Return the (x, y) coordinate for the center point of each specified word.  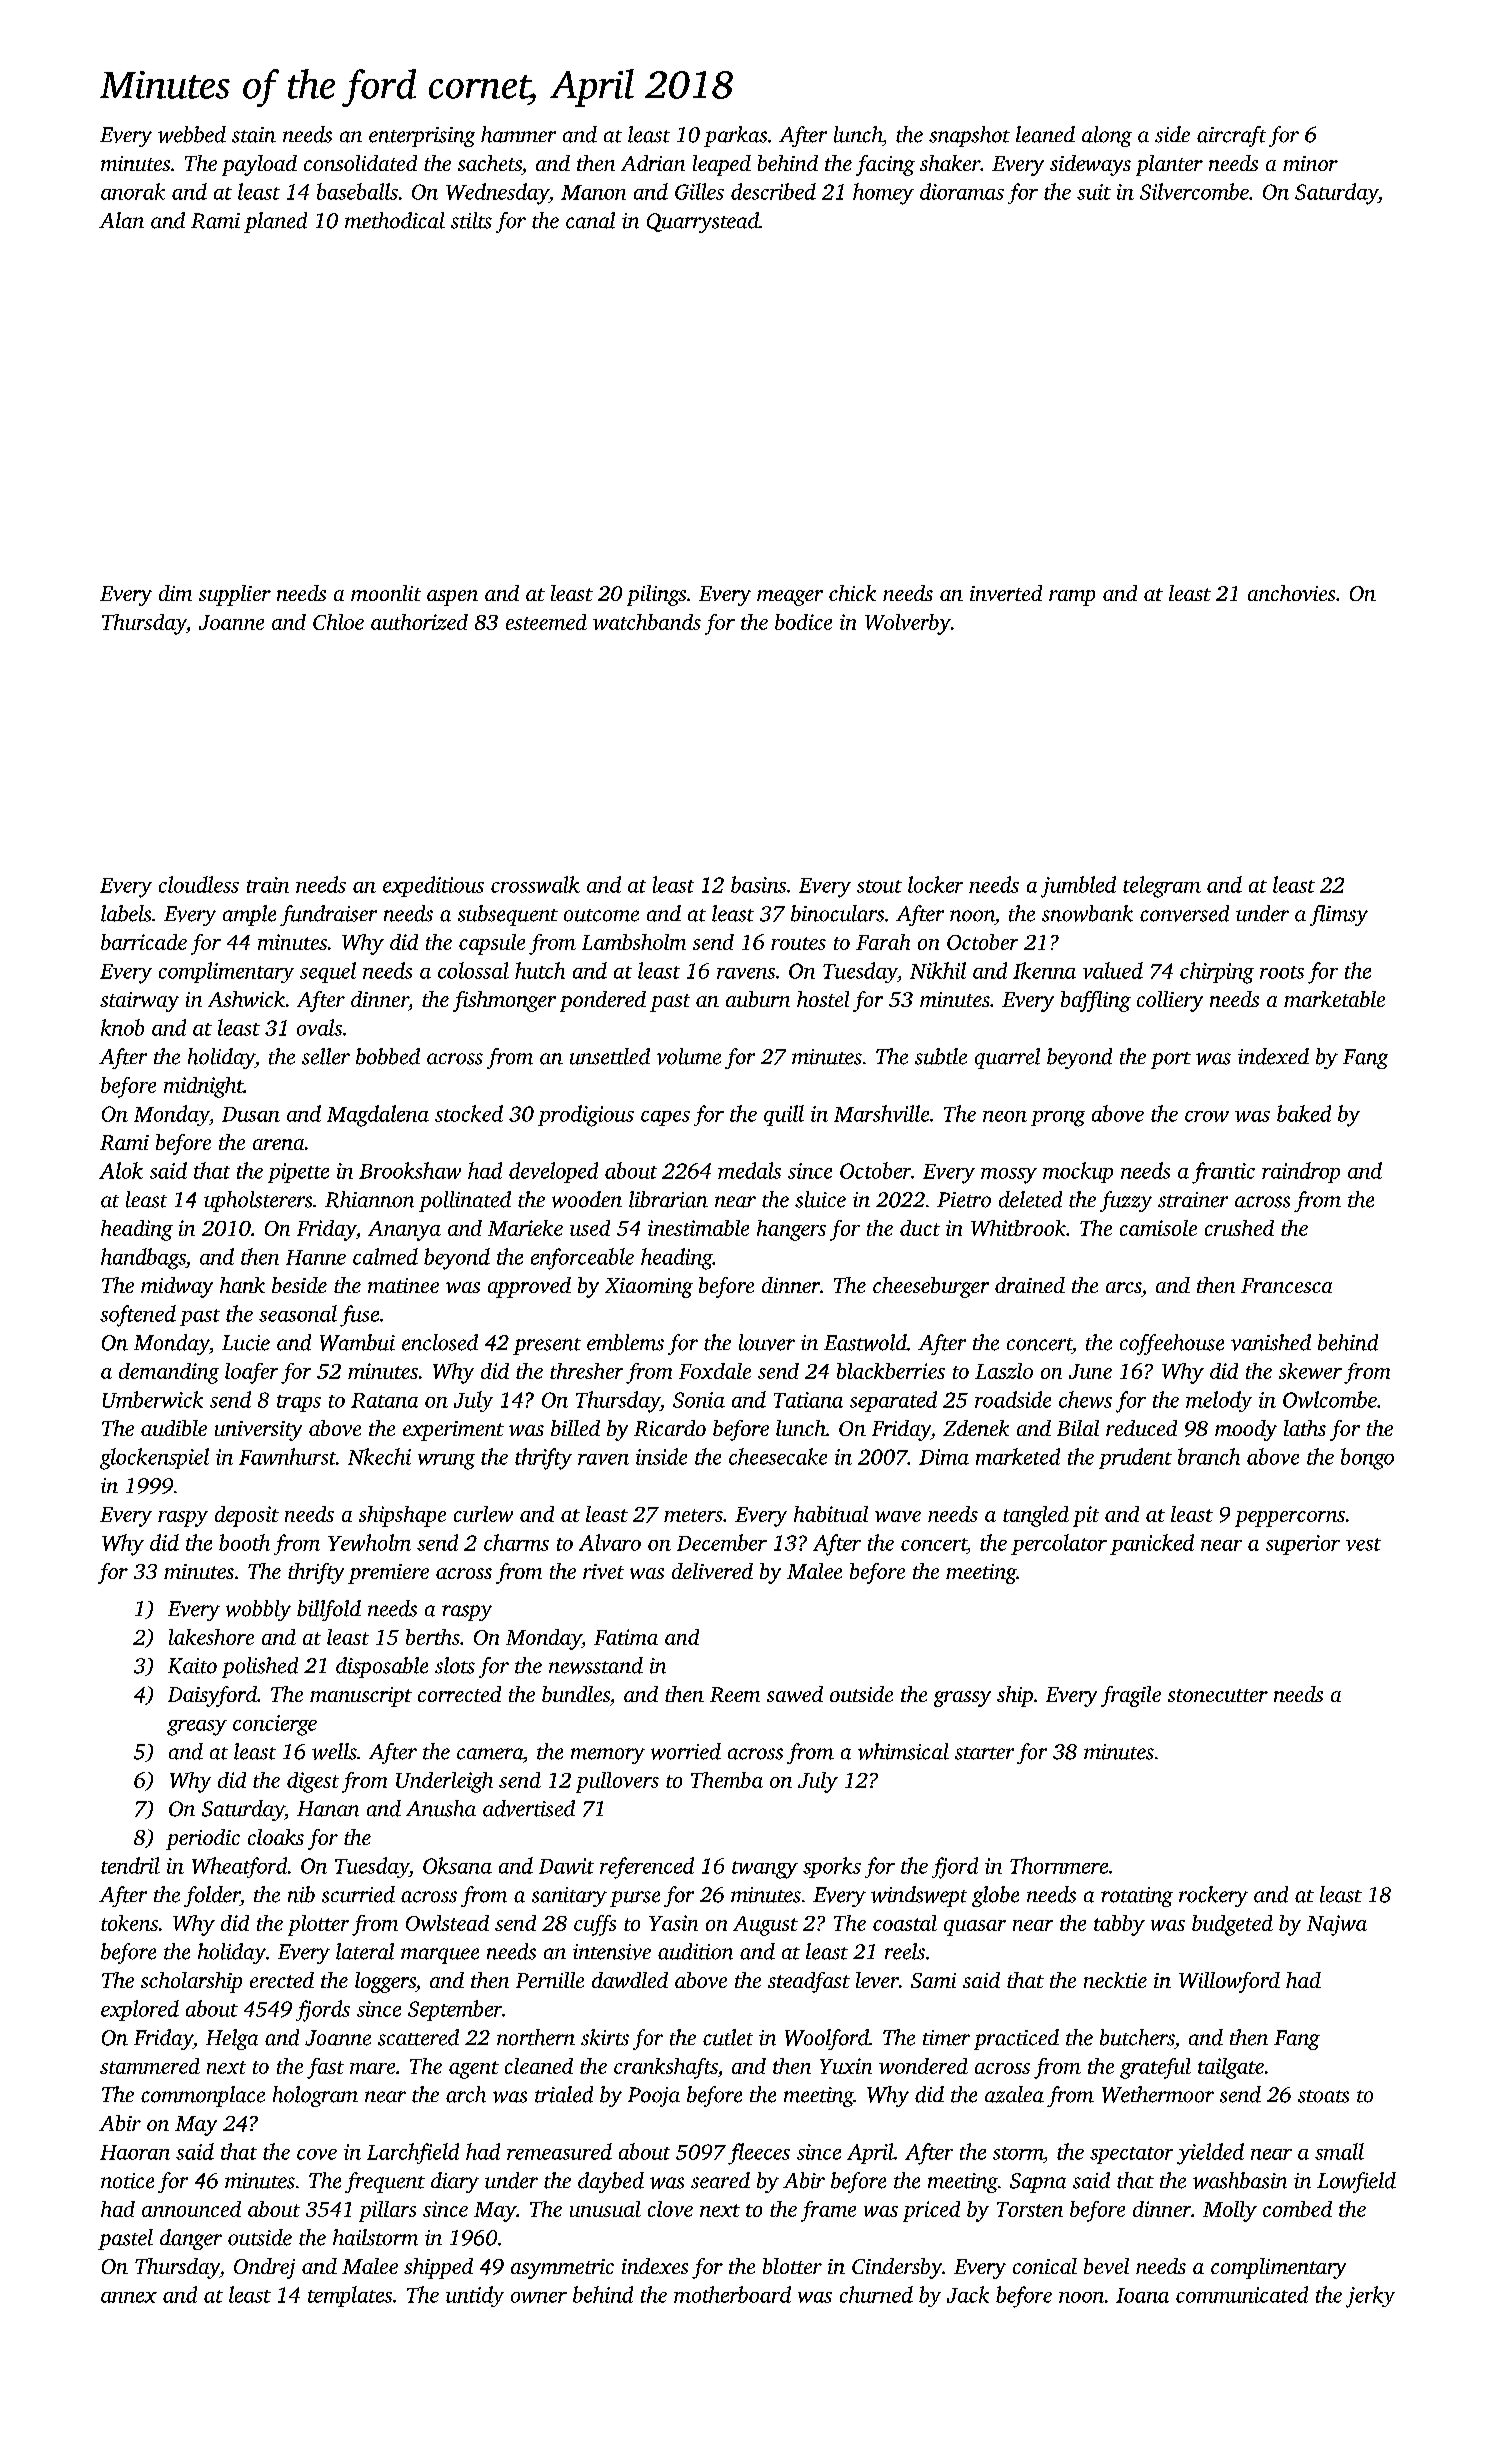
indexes (655, 2266)
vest (1363, 1544)
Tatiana (808, 1400)
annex (129, 2297)
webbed (192, 134)
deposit (247, 1516)
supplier (235, 595)
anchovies (1291, 593)
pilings (656, 595)
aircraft (1231, 136)
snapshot (969, 136)
